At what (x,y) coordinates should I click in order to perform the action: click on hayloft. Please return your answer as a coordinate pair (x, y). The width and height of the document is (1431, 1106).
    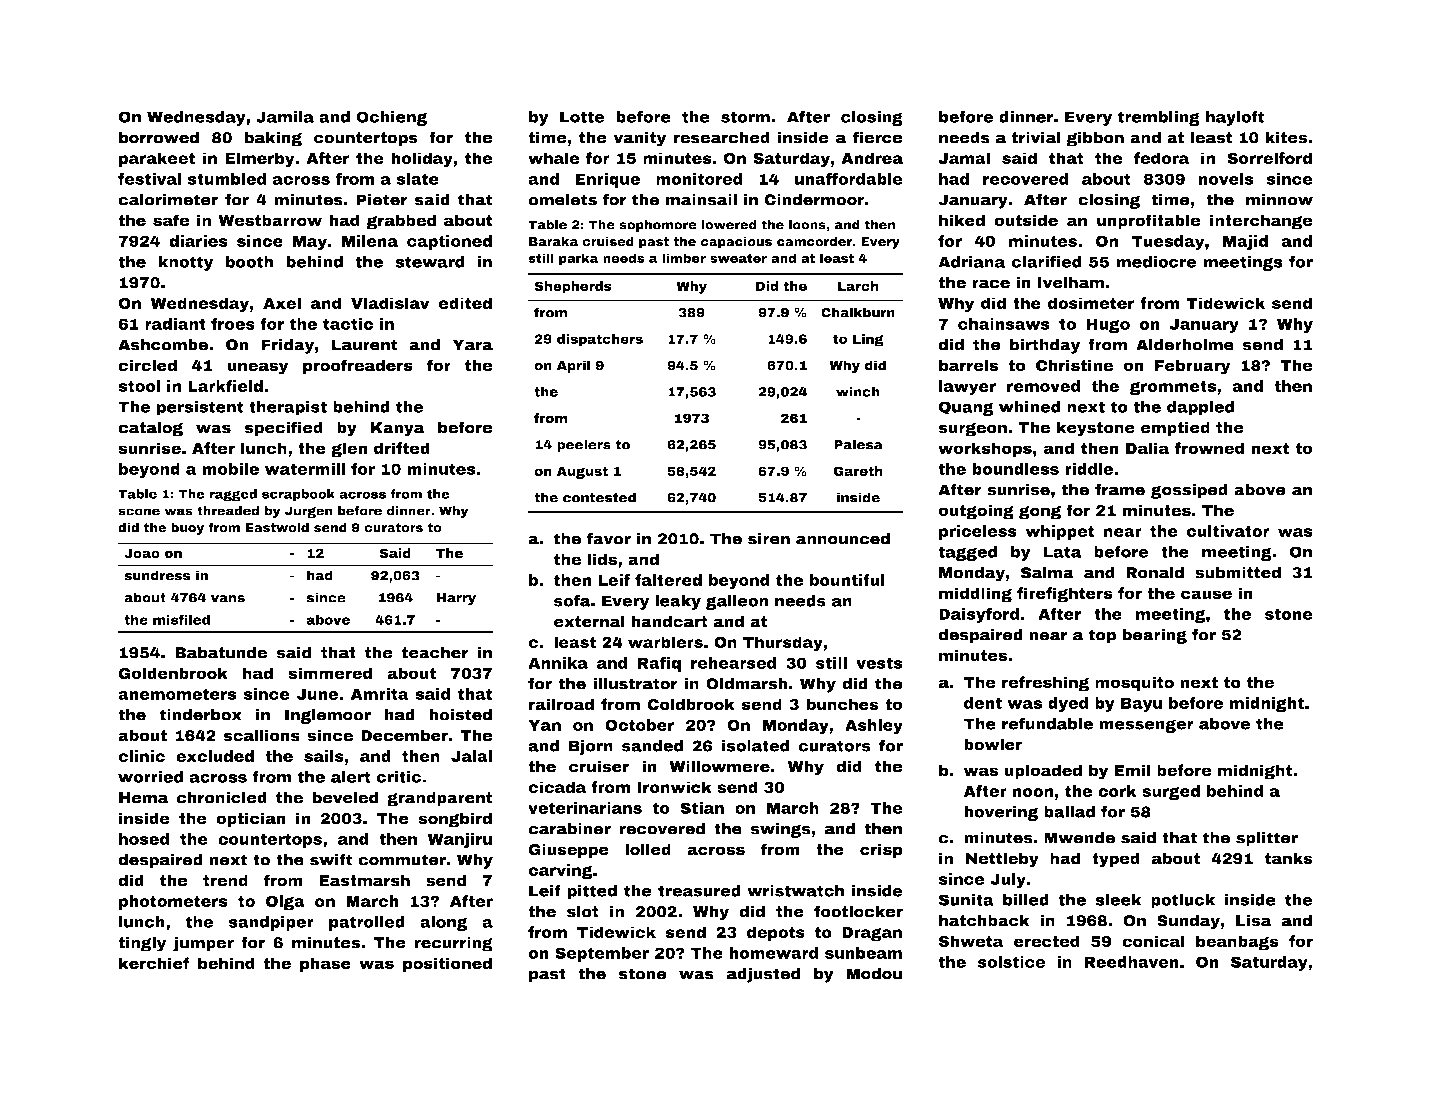
    Looking at the image, I should click on (1235, 118).
